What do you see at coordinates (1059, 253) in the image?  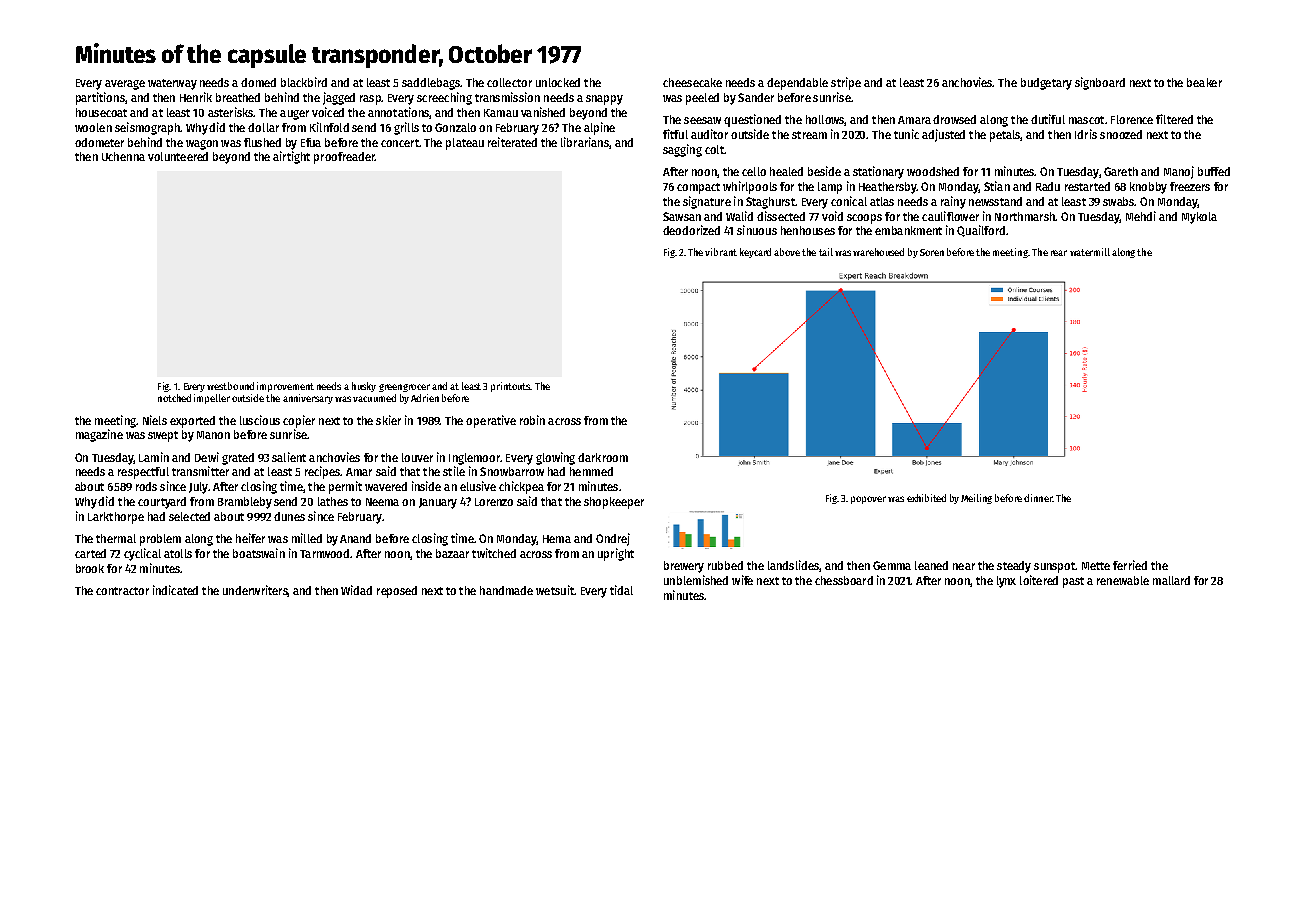 I see `rear` at bounding box center [1059, 253].
